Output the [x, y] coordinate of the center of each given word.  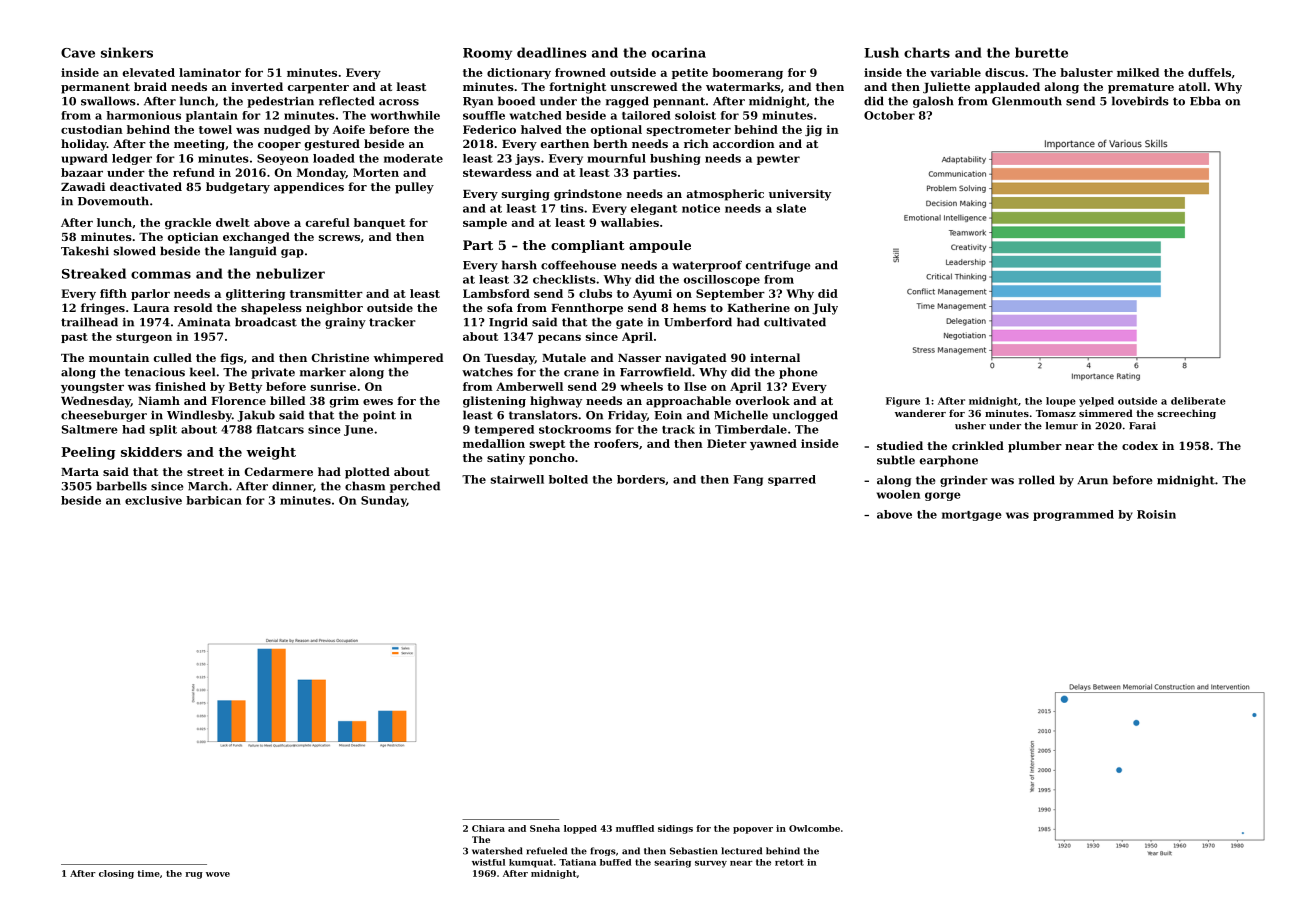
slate [791, 208]
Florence [238, 400]
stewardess [497, 172]
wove [218, 874]
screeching [1186, 414]
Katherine [758, 307]
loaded [334, 158]
